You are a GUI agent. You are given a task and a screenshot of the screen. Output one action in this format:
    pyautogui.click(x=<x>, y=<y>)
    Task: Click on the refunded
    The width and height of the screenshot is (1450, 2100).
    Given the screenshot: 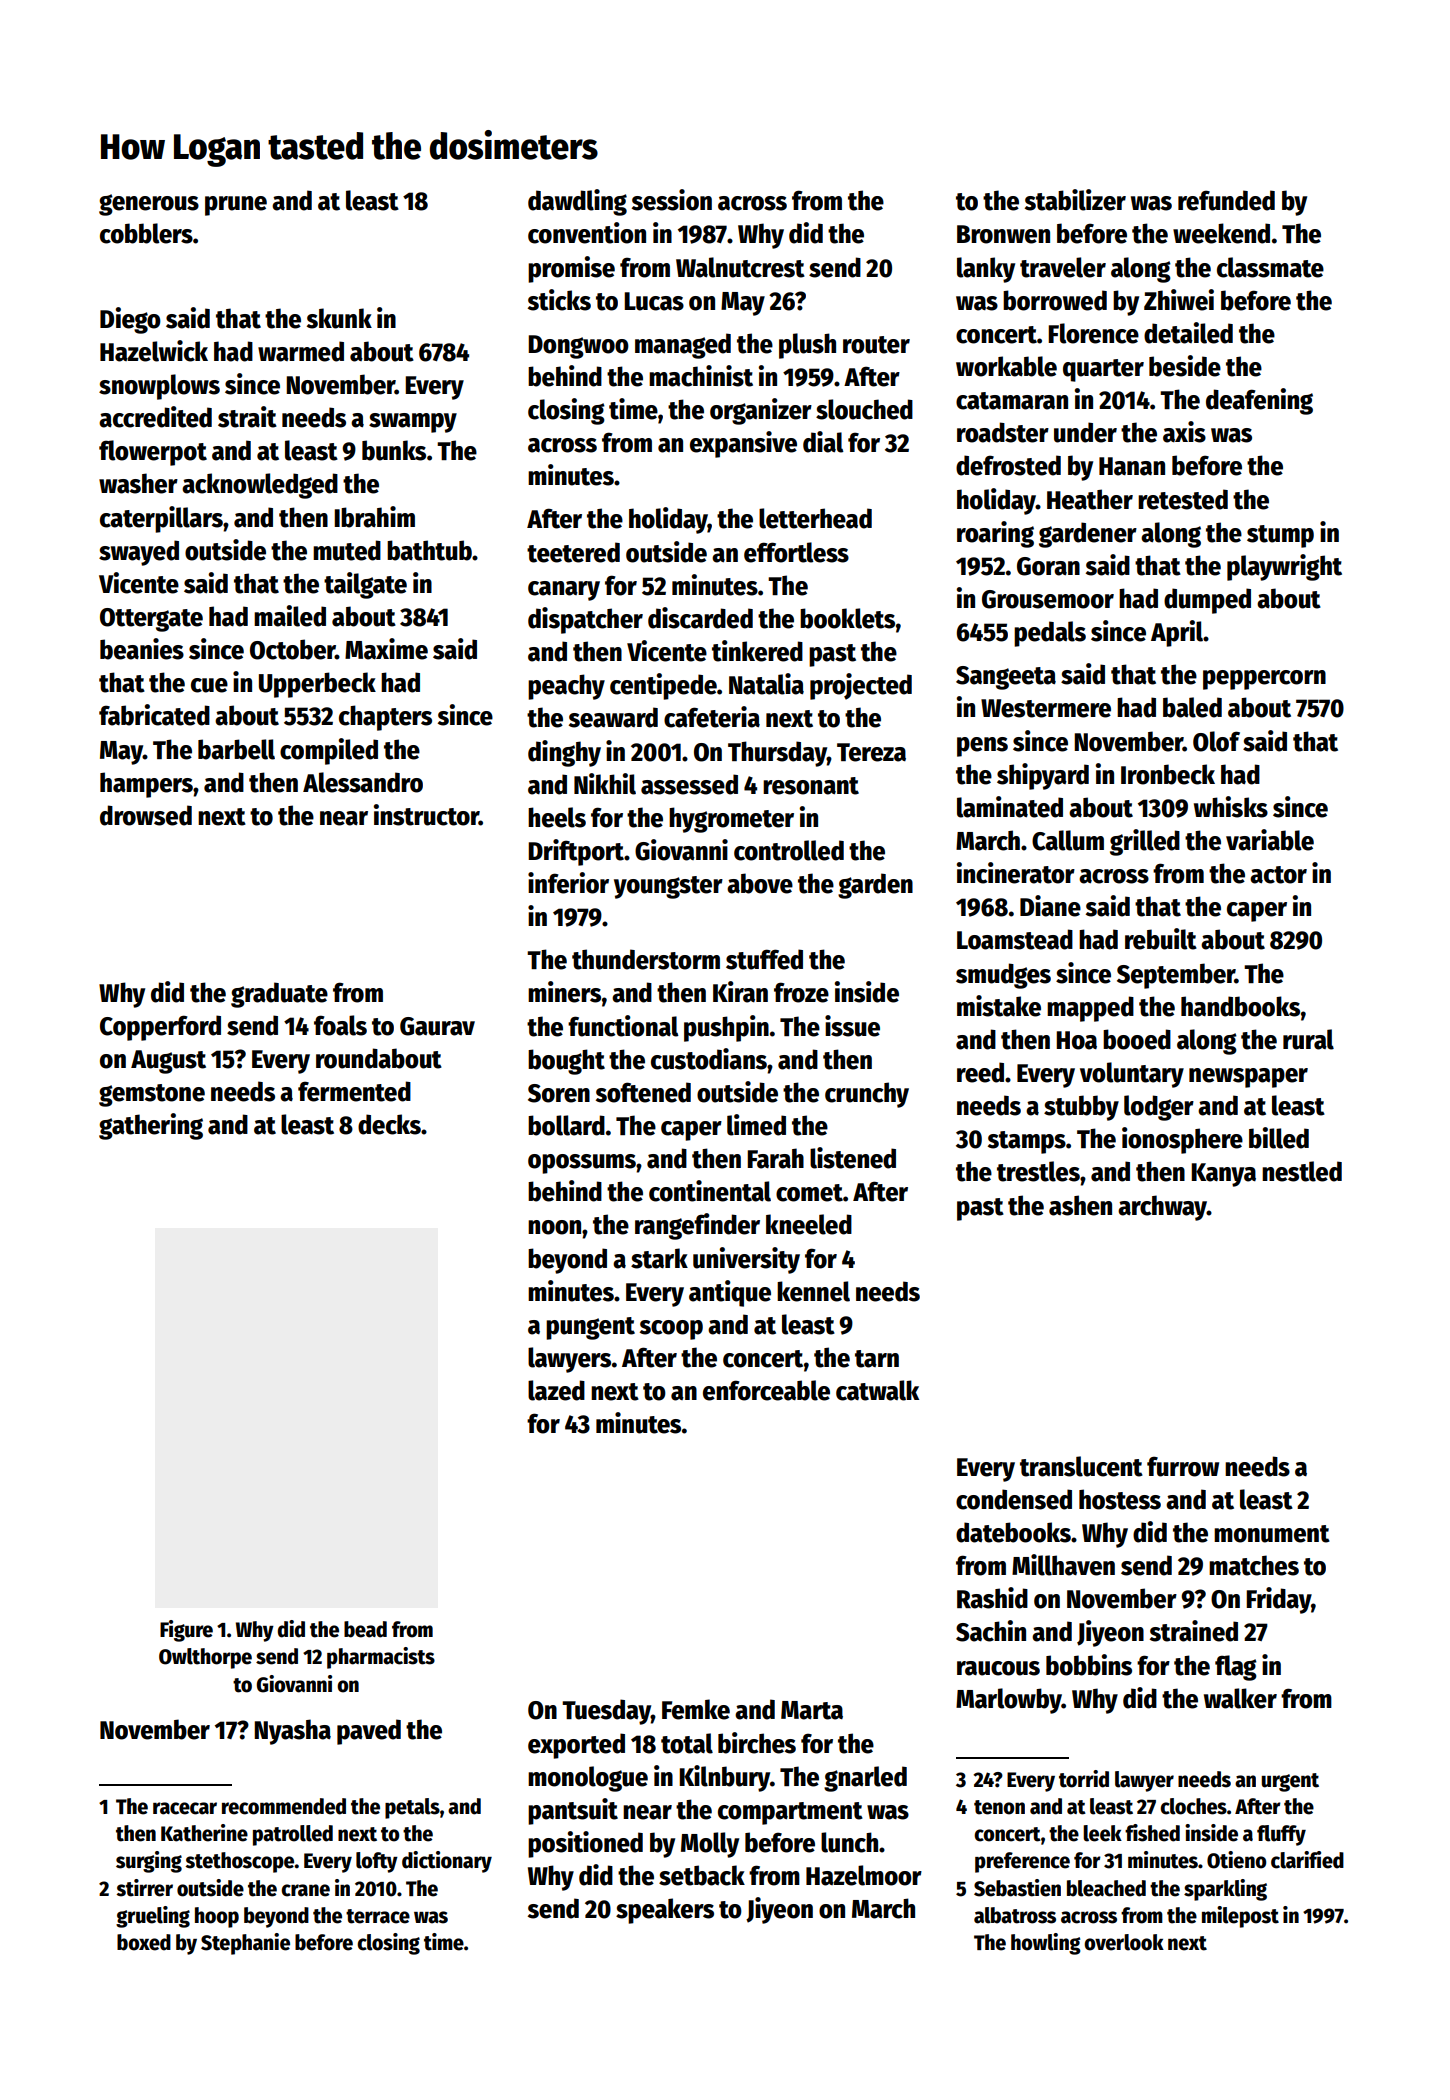 What is the action you would take?
    pyautogui.click(x=1226, y=200)
